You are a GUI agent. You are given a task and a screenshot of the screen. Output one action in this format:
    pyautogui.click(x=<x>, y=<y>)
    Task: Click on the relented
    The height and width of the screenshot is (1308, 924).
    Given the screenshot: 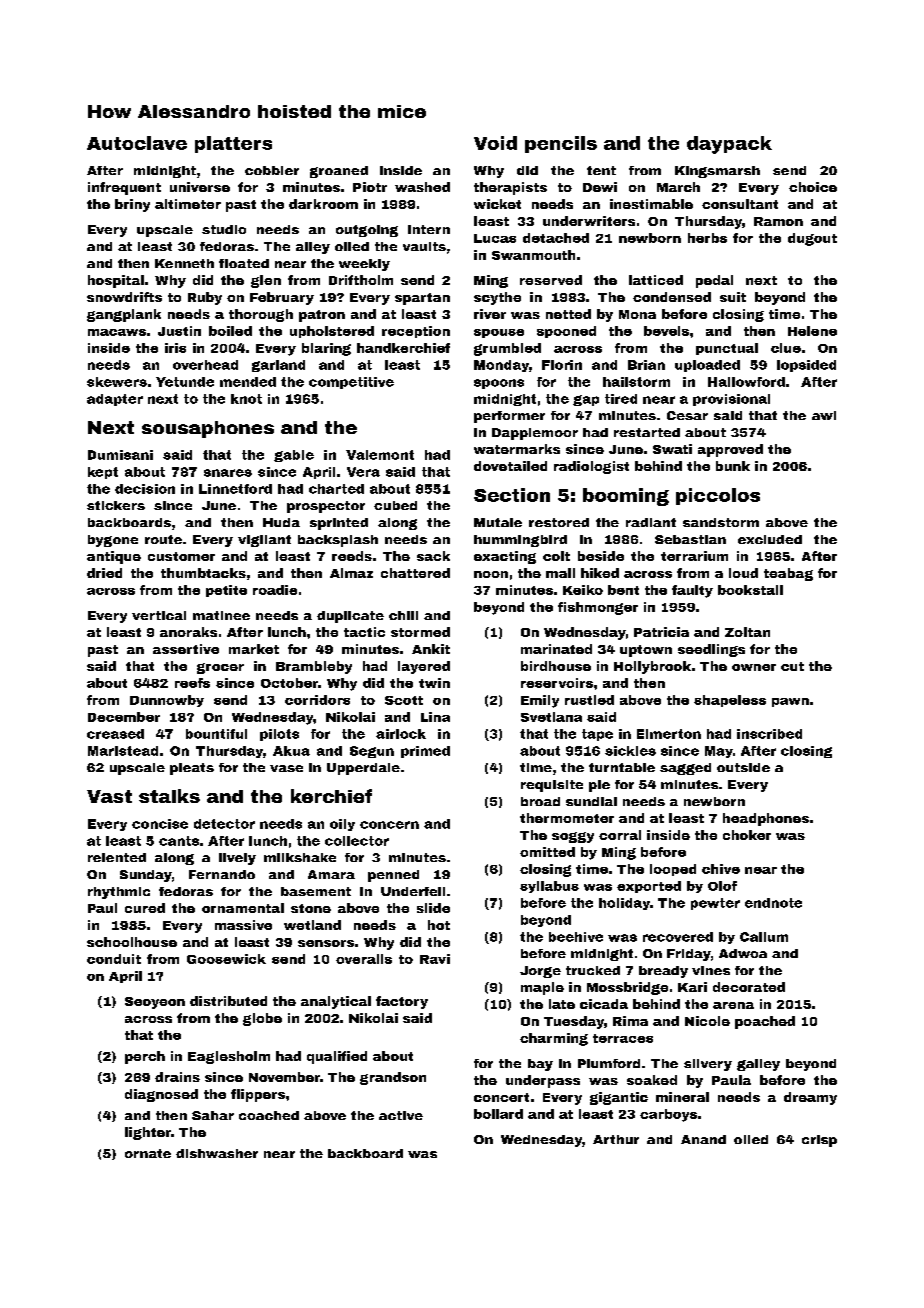 What is the action you would take?
    pyautogui.click(x=117, y=857)
